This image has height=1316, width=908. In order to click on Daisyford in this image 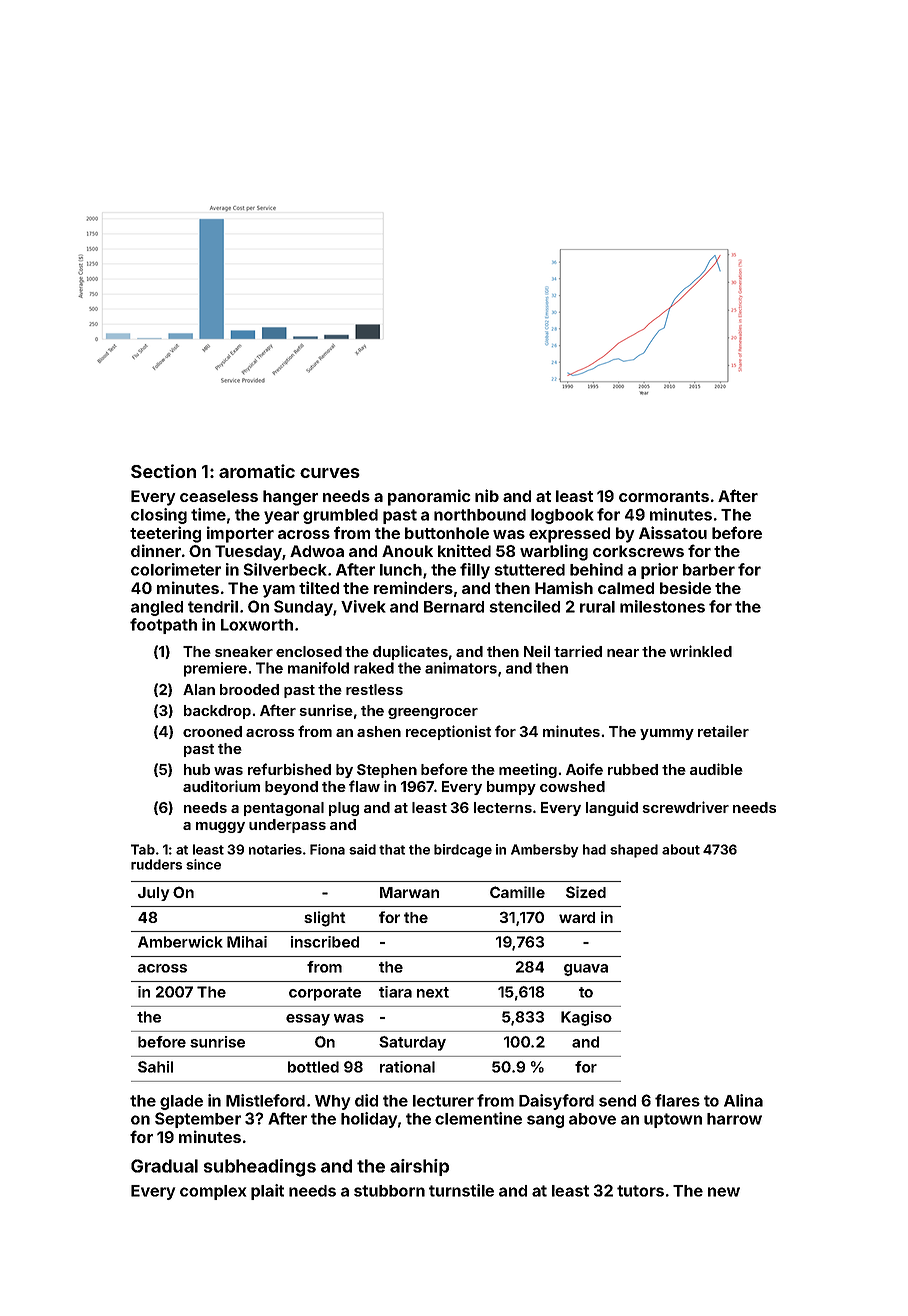, I will do `click(556, 1102)`.
